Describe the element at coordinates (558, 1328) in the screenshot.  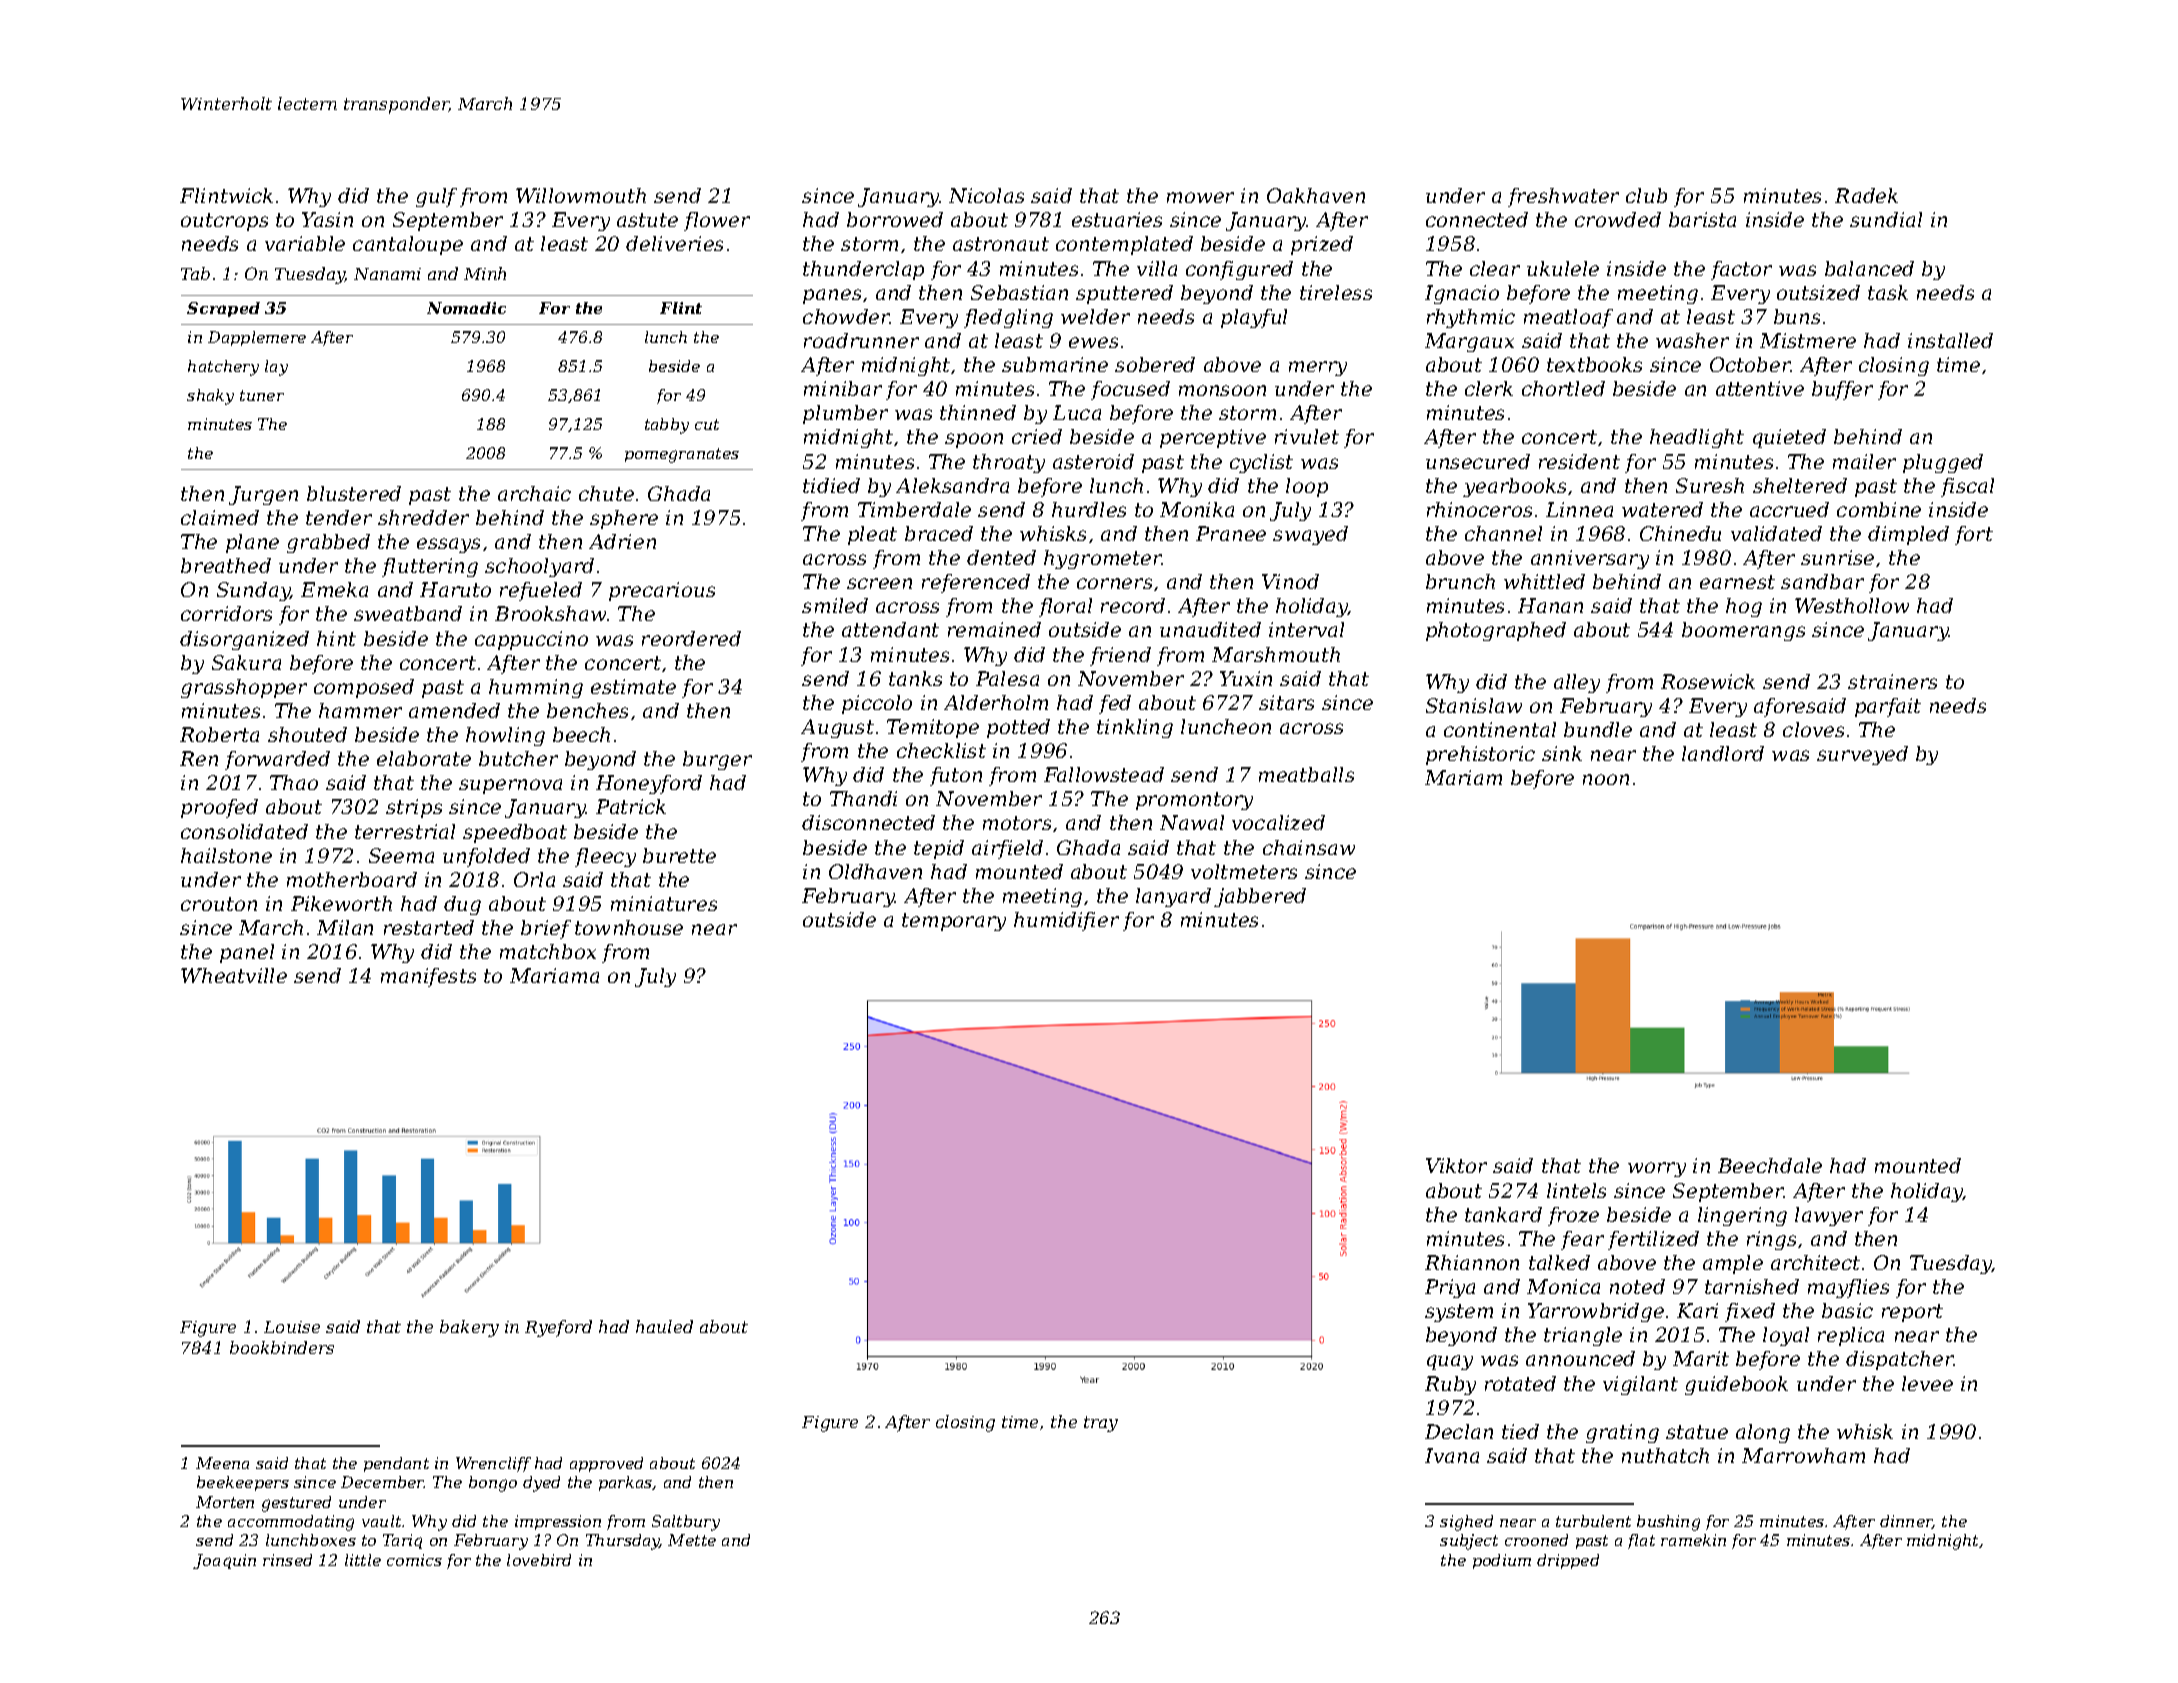
I see `Ryeford` at that location.
